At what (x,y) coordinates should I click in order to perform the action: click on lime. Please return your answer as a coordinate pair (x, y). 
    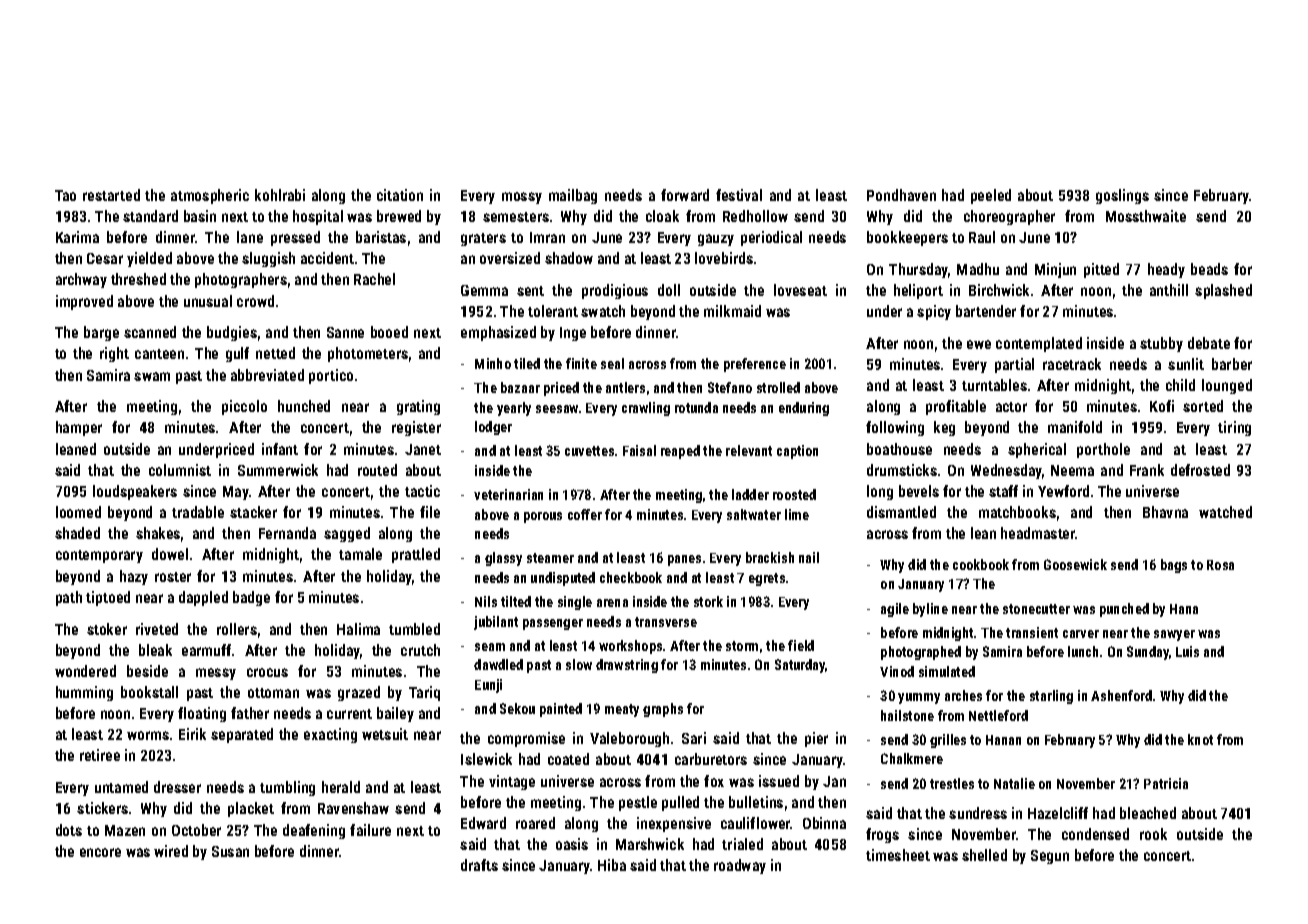
    Looking at the image, I should click on (797, 514).
